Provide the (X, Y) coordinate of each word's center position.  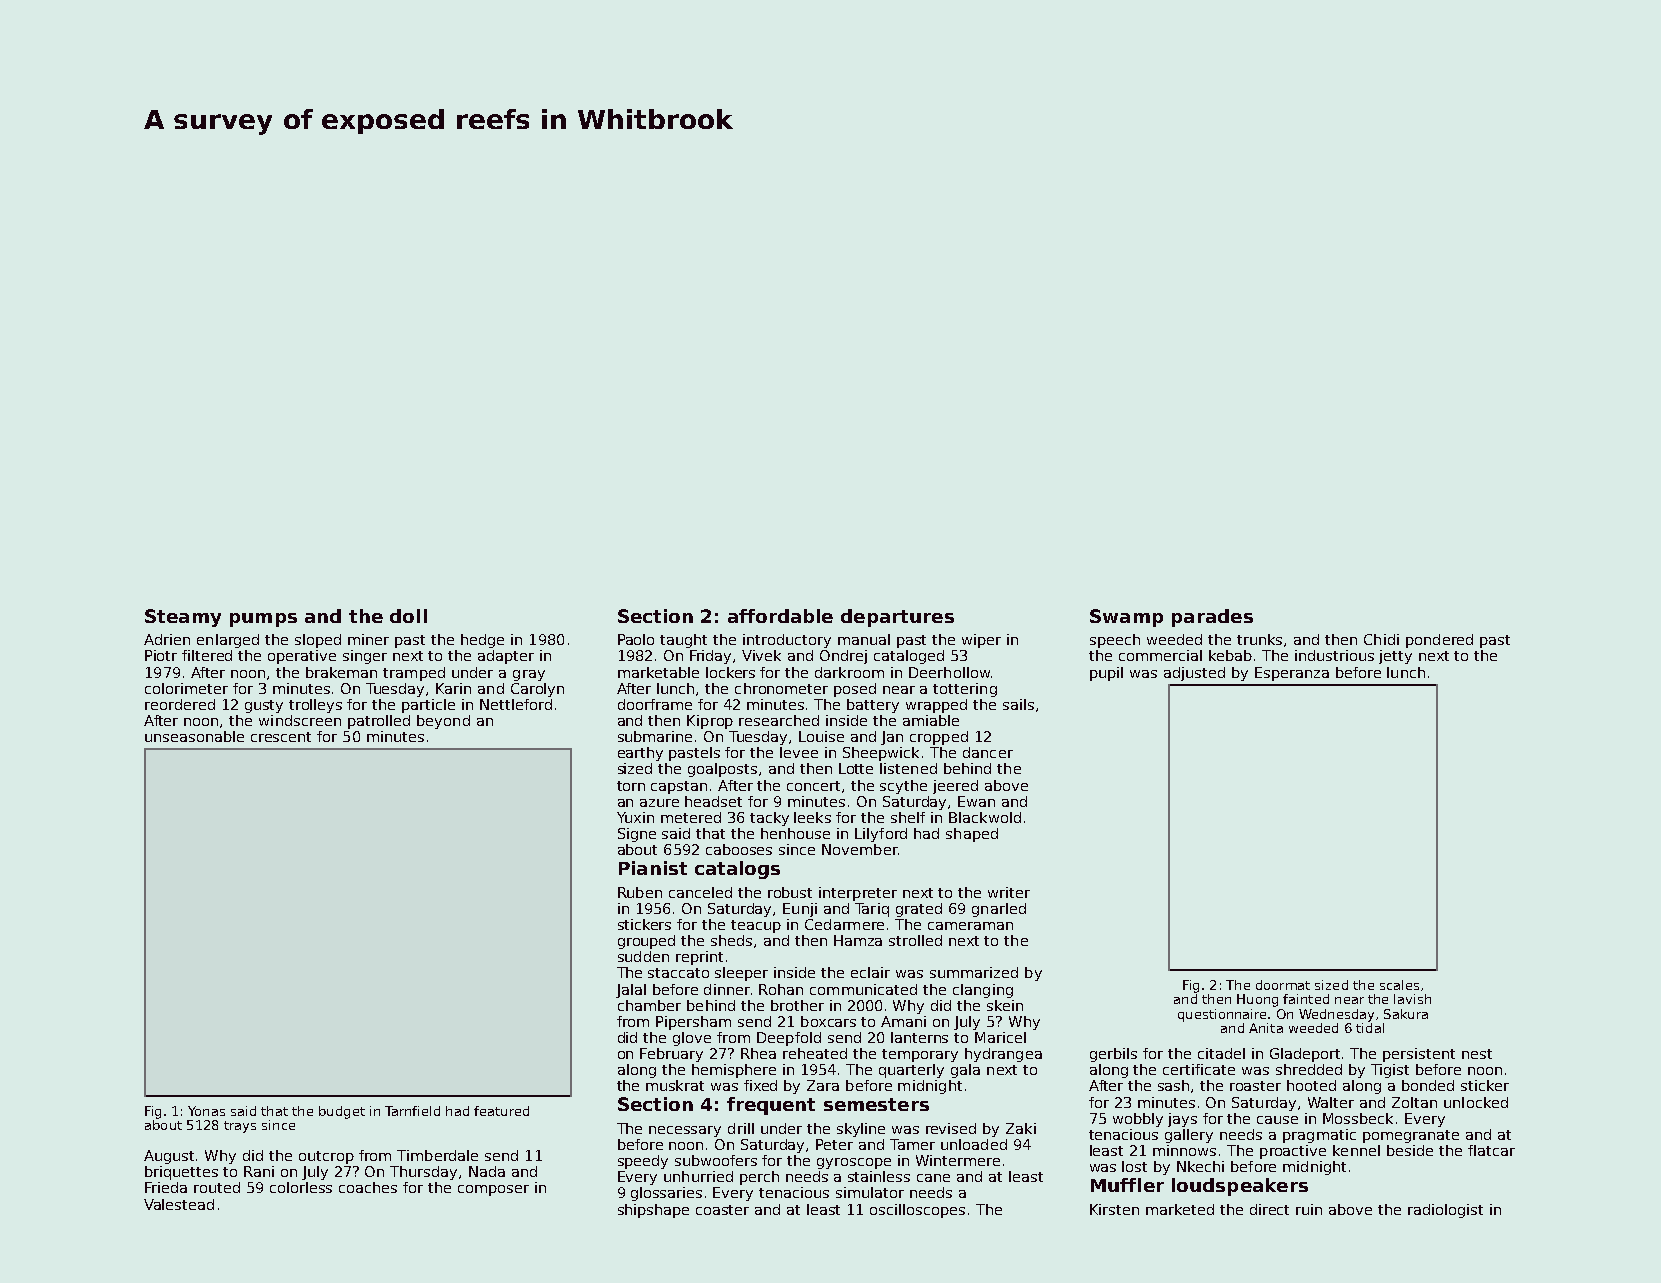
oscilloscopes (917, 1211)
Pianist (653, 868)
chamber (649, 1005)
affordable (780, 616)
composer (493, 1190)
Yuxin (635, 817)
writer (1009, 892)
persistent (1419, 1055)
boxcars (828, 1021)
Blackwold (985, 817)
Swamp (1126, 618)
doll (408, 616)
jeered (955, 787)
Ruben (640, 892)
